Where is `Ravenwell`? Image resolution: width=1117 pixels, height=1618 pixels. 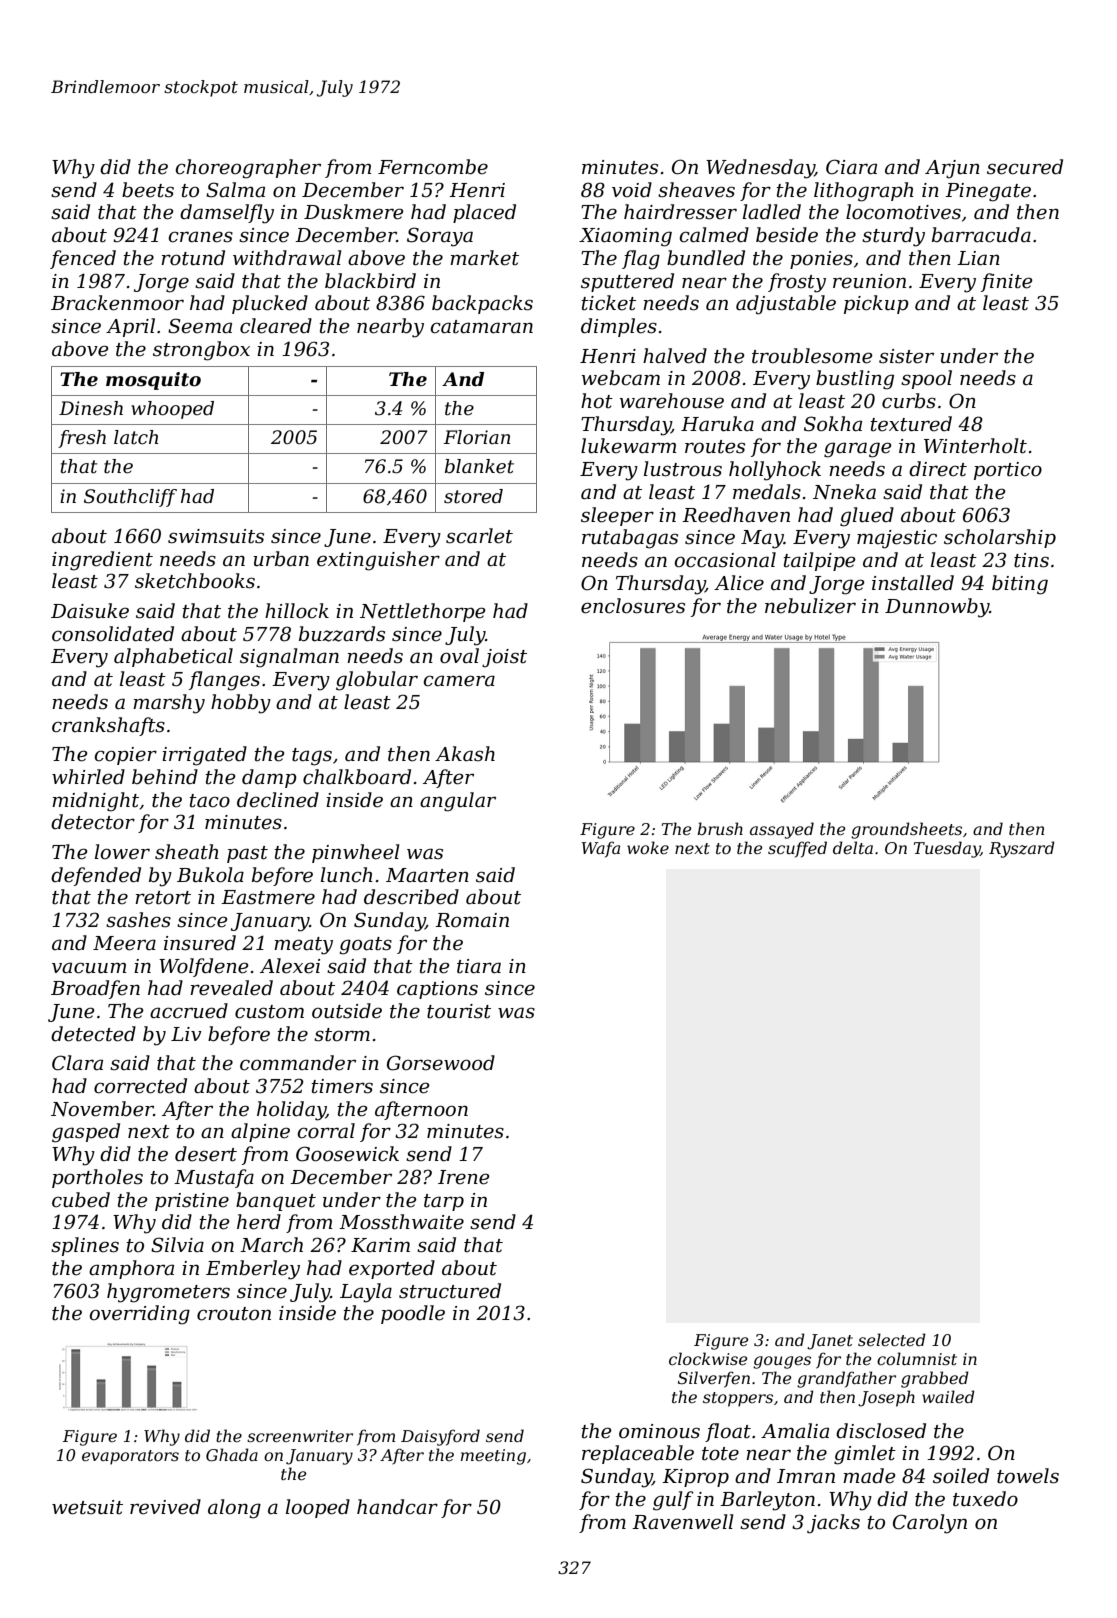
Ravenwell is located at coordinates (682, 1522).
